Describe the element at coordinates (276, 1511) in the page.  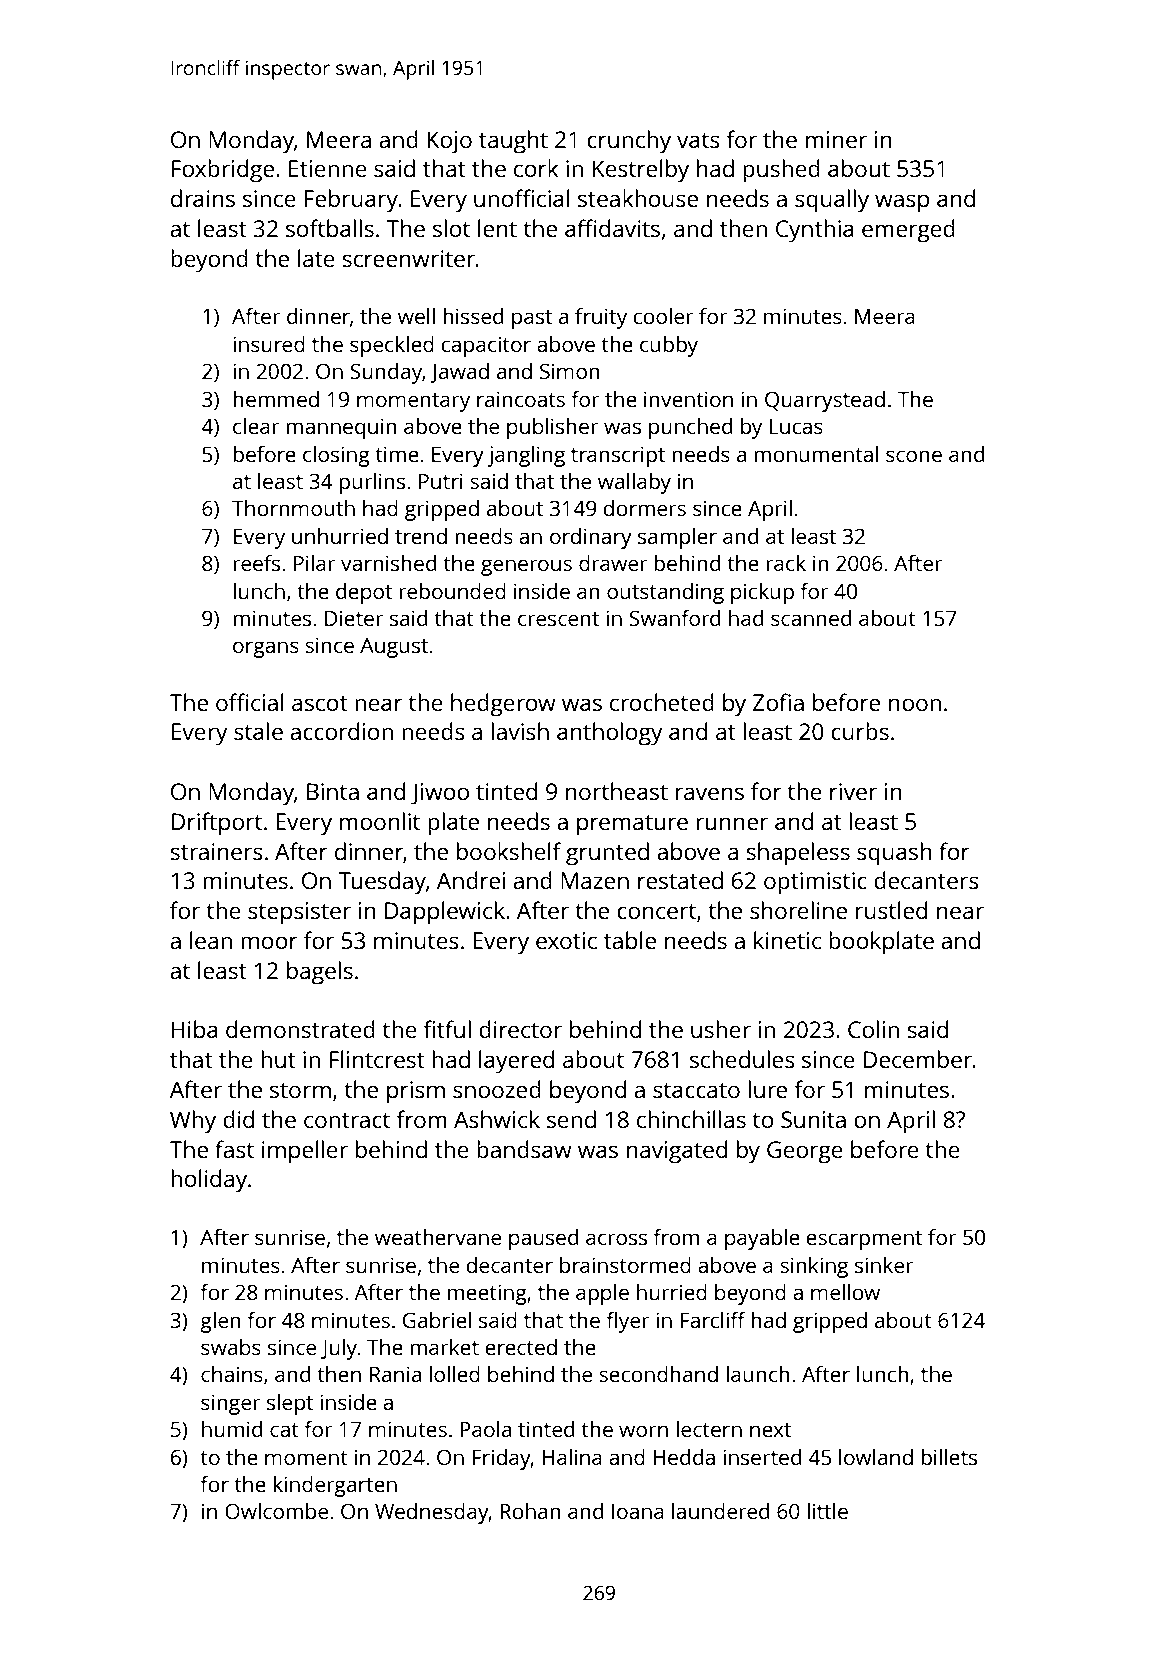
I see `Owlcombe` at that location.
